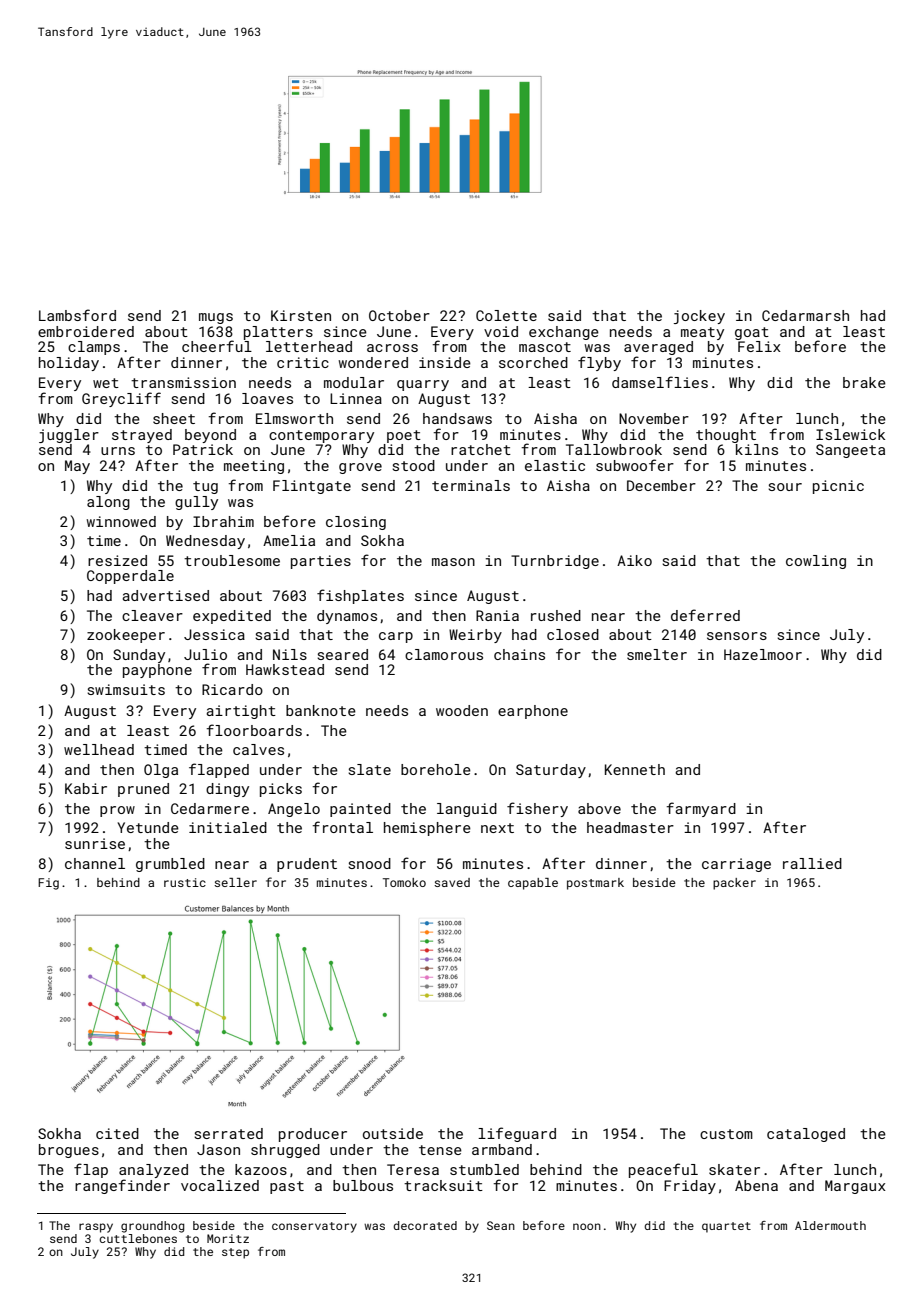 This document has width=924, height=1308. Describe the element at coordinates (806, 1135) in the document. I see `cataloged` at that location.
